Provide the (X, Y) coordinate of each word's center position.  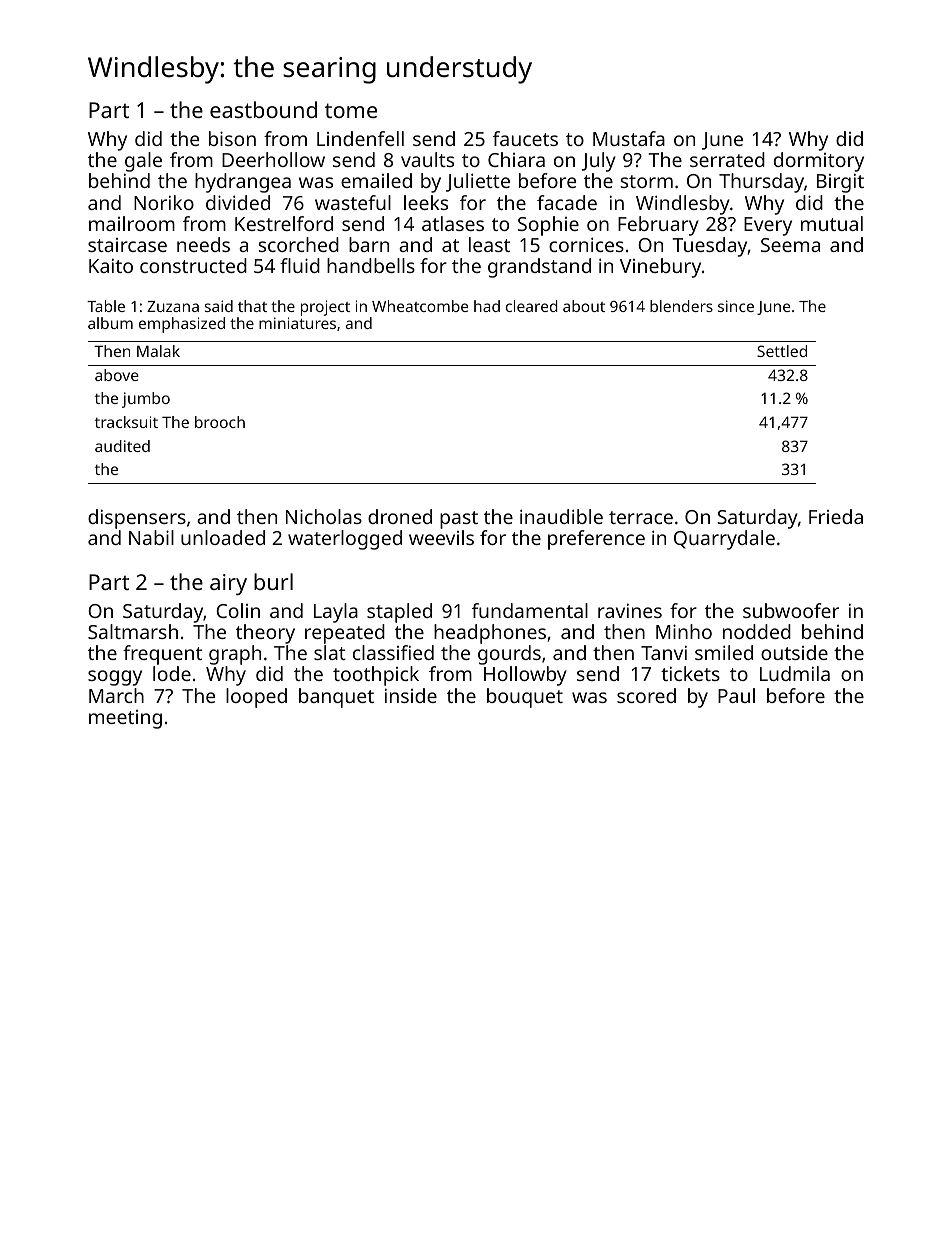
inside (411, 695)
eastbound (263, 109)
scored (646, 695)
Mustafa (629, 138)
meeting (125, 719)
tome (351, 110)
